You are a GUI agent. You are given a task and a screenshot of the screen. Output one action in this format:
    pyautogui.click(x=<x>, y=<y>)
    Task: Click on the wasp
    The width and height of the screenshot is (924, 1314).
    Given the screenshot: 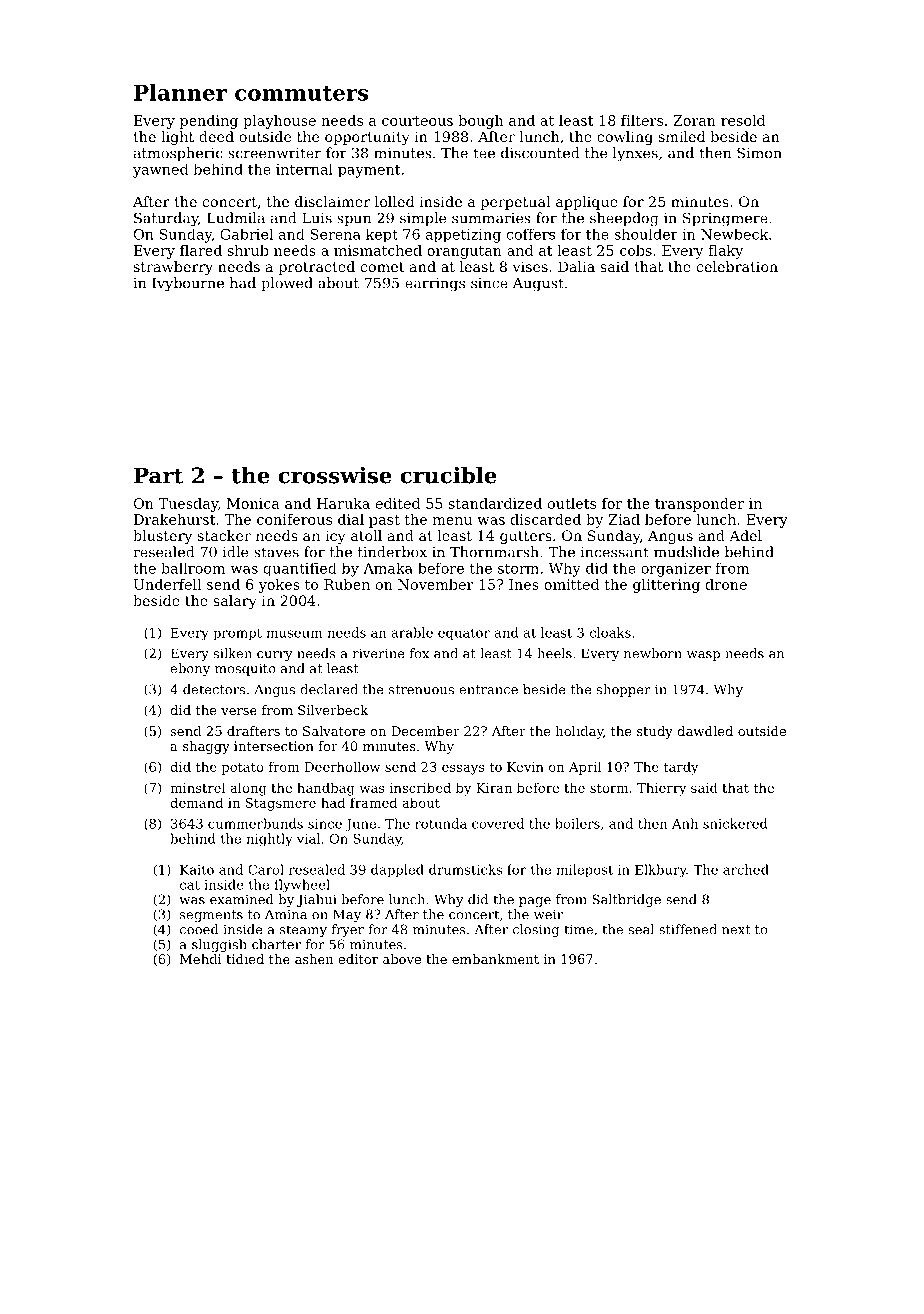 What is the action you would take?
    pyautogui.click(x=703, y=656)
